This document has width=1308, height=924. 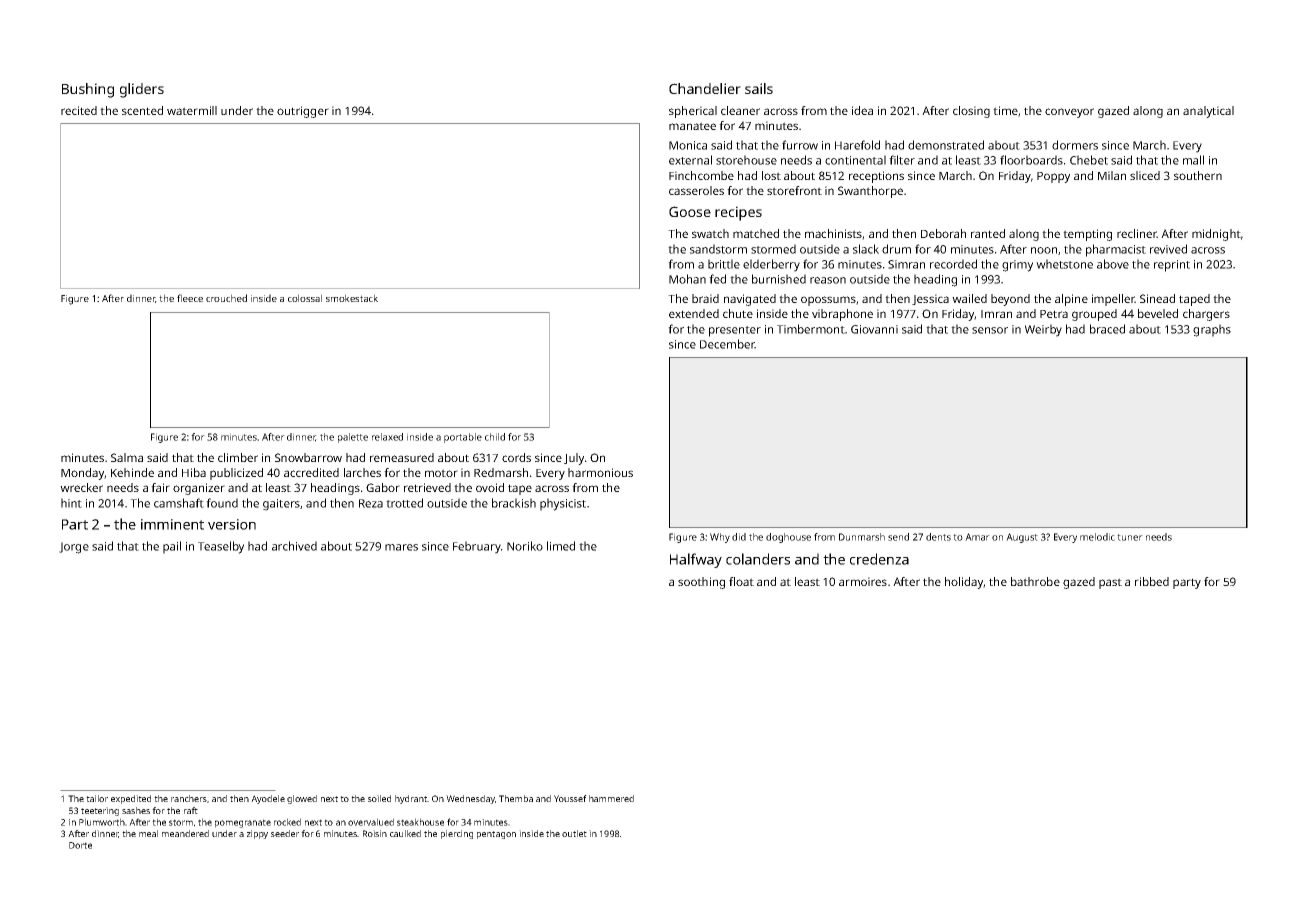 What do you see at coordinates (701, 583) in the document?
I see `soothing` at bounding box center [701, 583].
